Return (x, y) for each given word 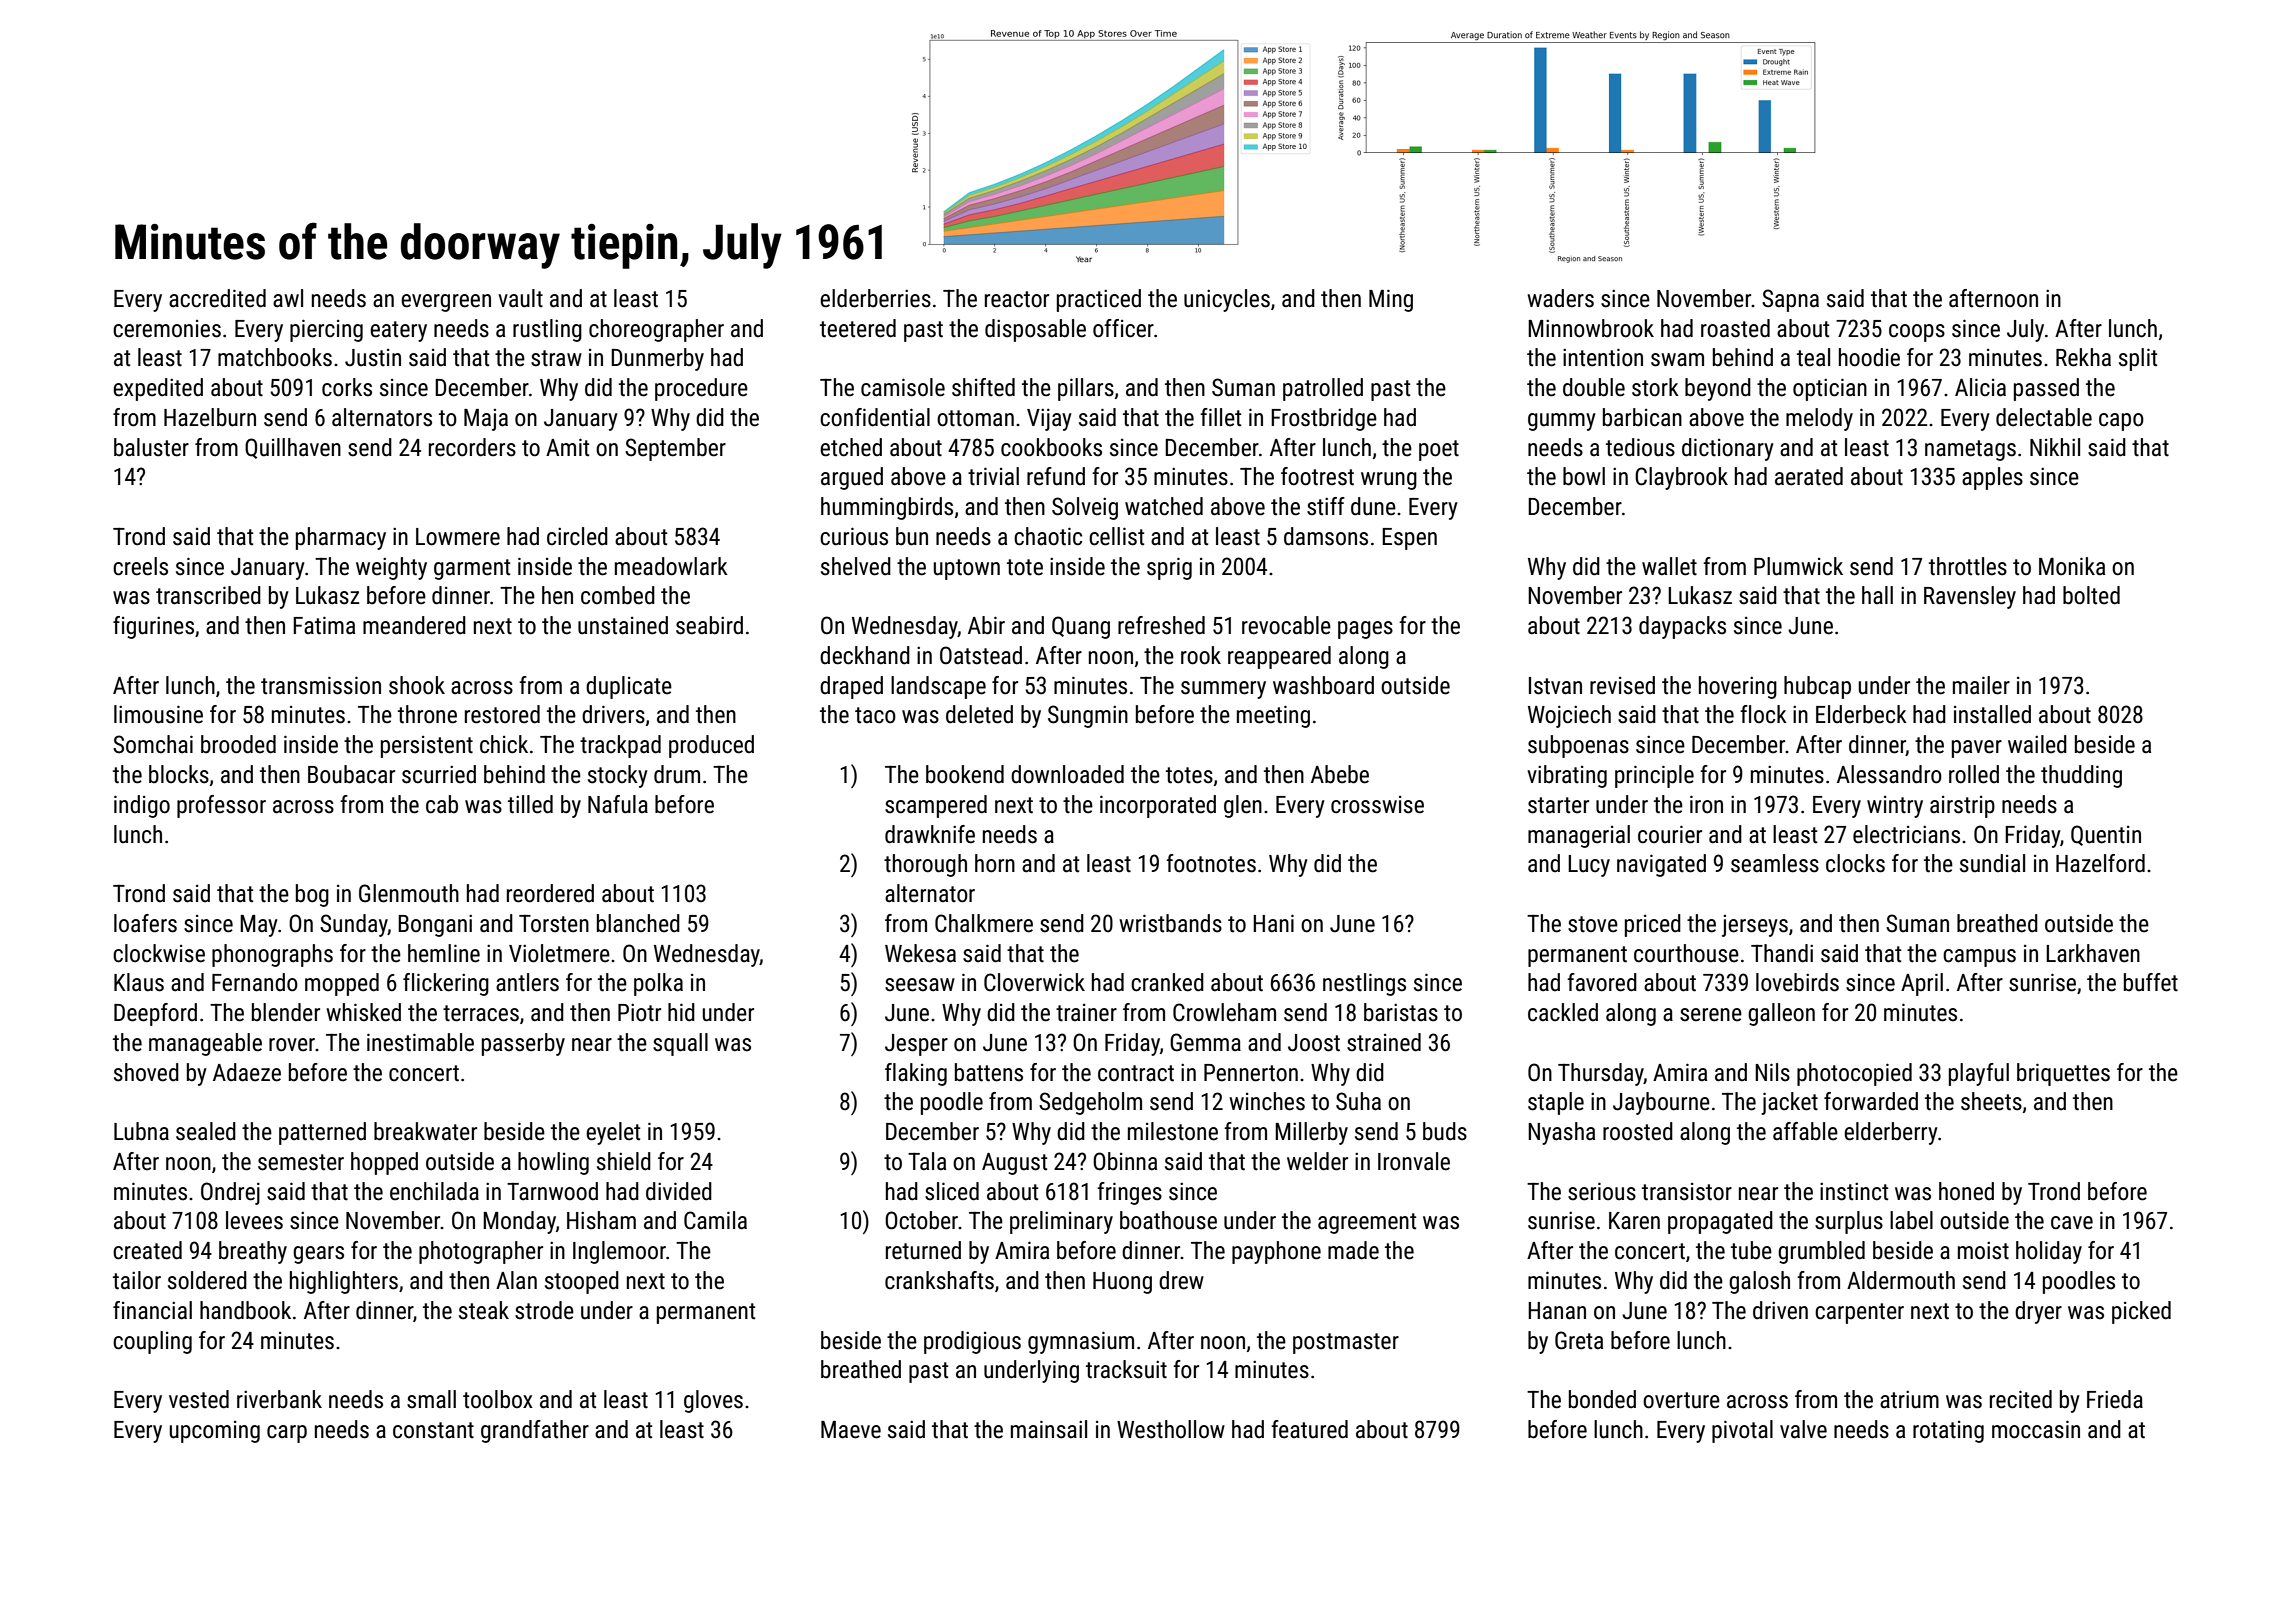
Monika (2072, 566)
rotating (1948, 1432)
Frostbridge (1324, 419)
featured (1309, 1429)
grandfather (535, 1431)
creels (140, 566)
